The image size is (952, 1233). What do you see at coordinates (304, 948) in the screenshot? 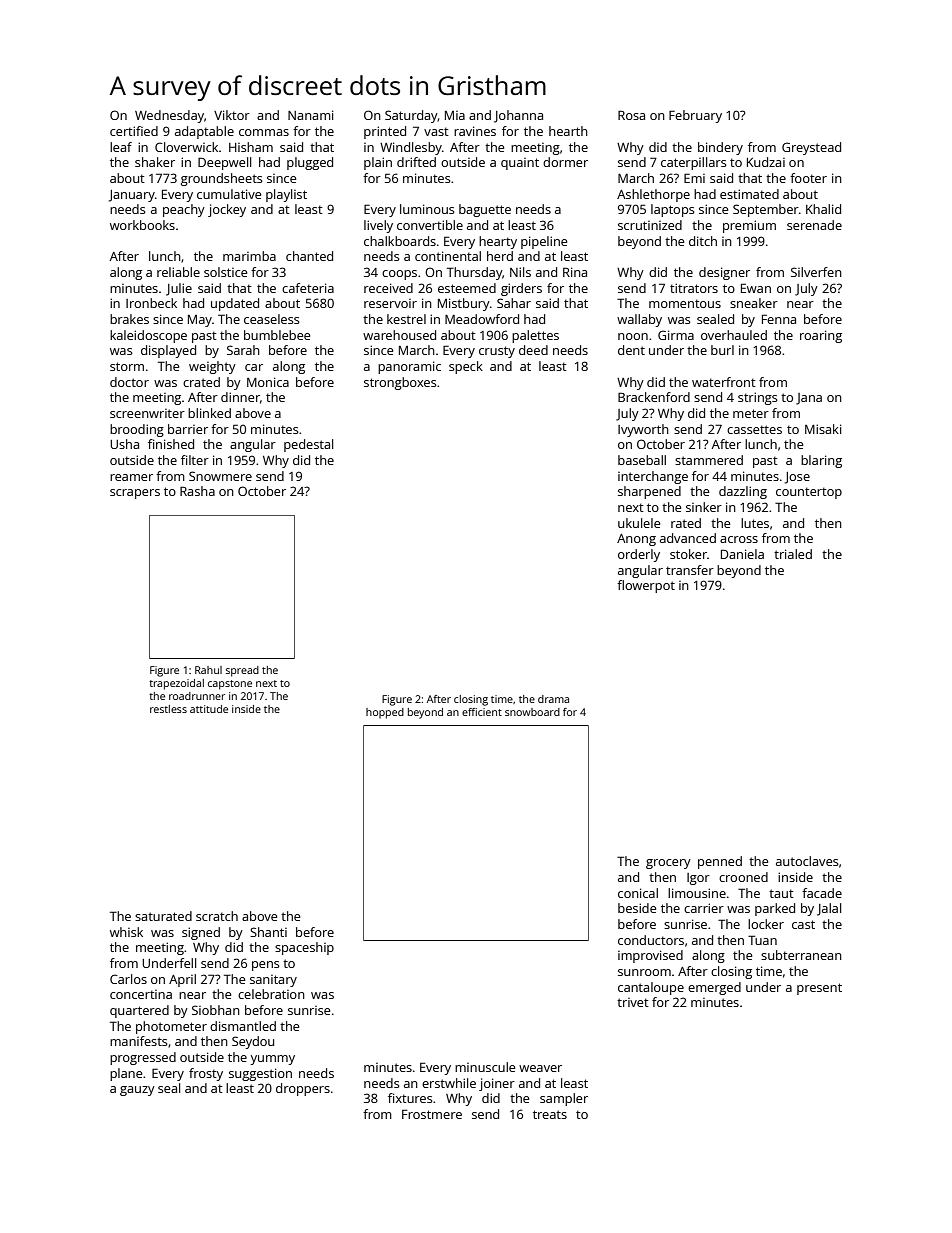
I see `spaceship` at bounding box center [304, 948].
